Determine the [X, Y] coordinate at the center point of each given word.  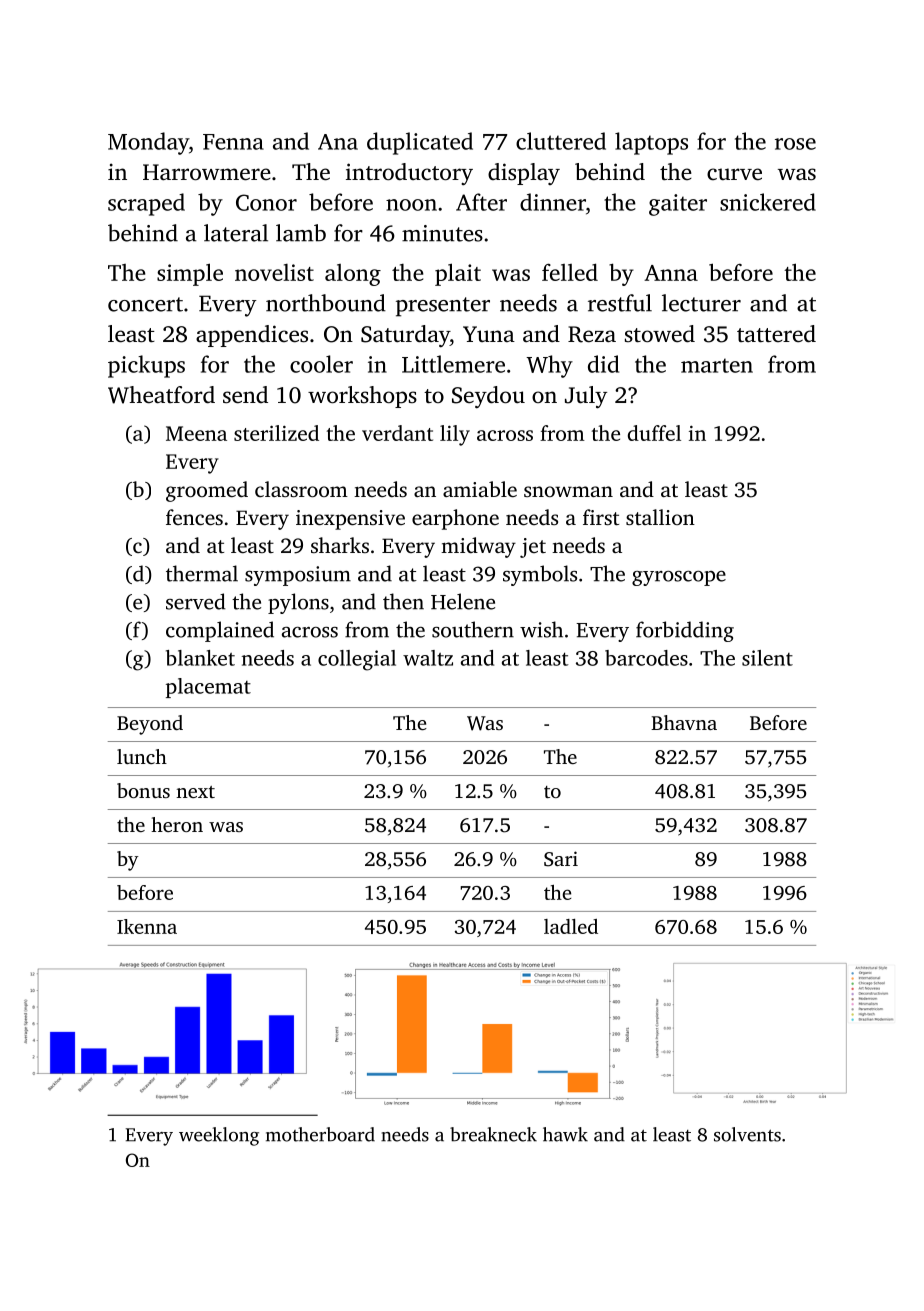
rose [795, 144]
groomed [207, 491]
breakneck [493, 1134]
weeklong [219, 1136]
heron [177, 824]
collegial [357, 660]
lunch [142, 756]
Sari [561, 859]
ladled [571, 926]
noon [411, 205]
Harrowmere [207, 172]
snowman [568, 491]
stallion [660, 517]
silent [767, 658]
